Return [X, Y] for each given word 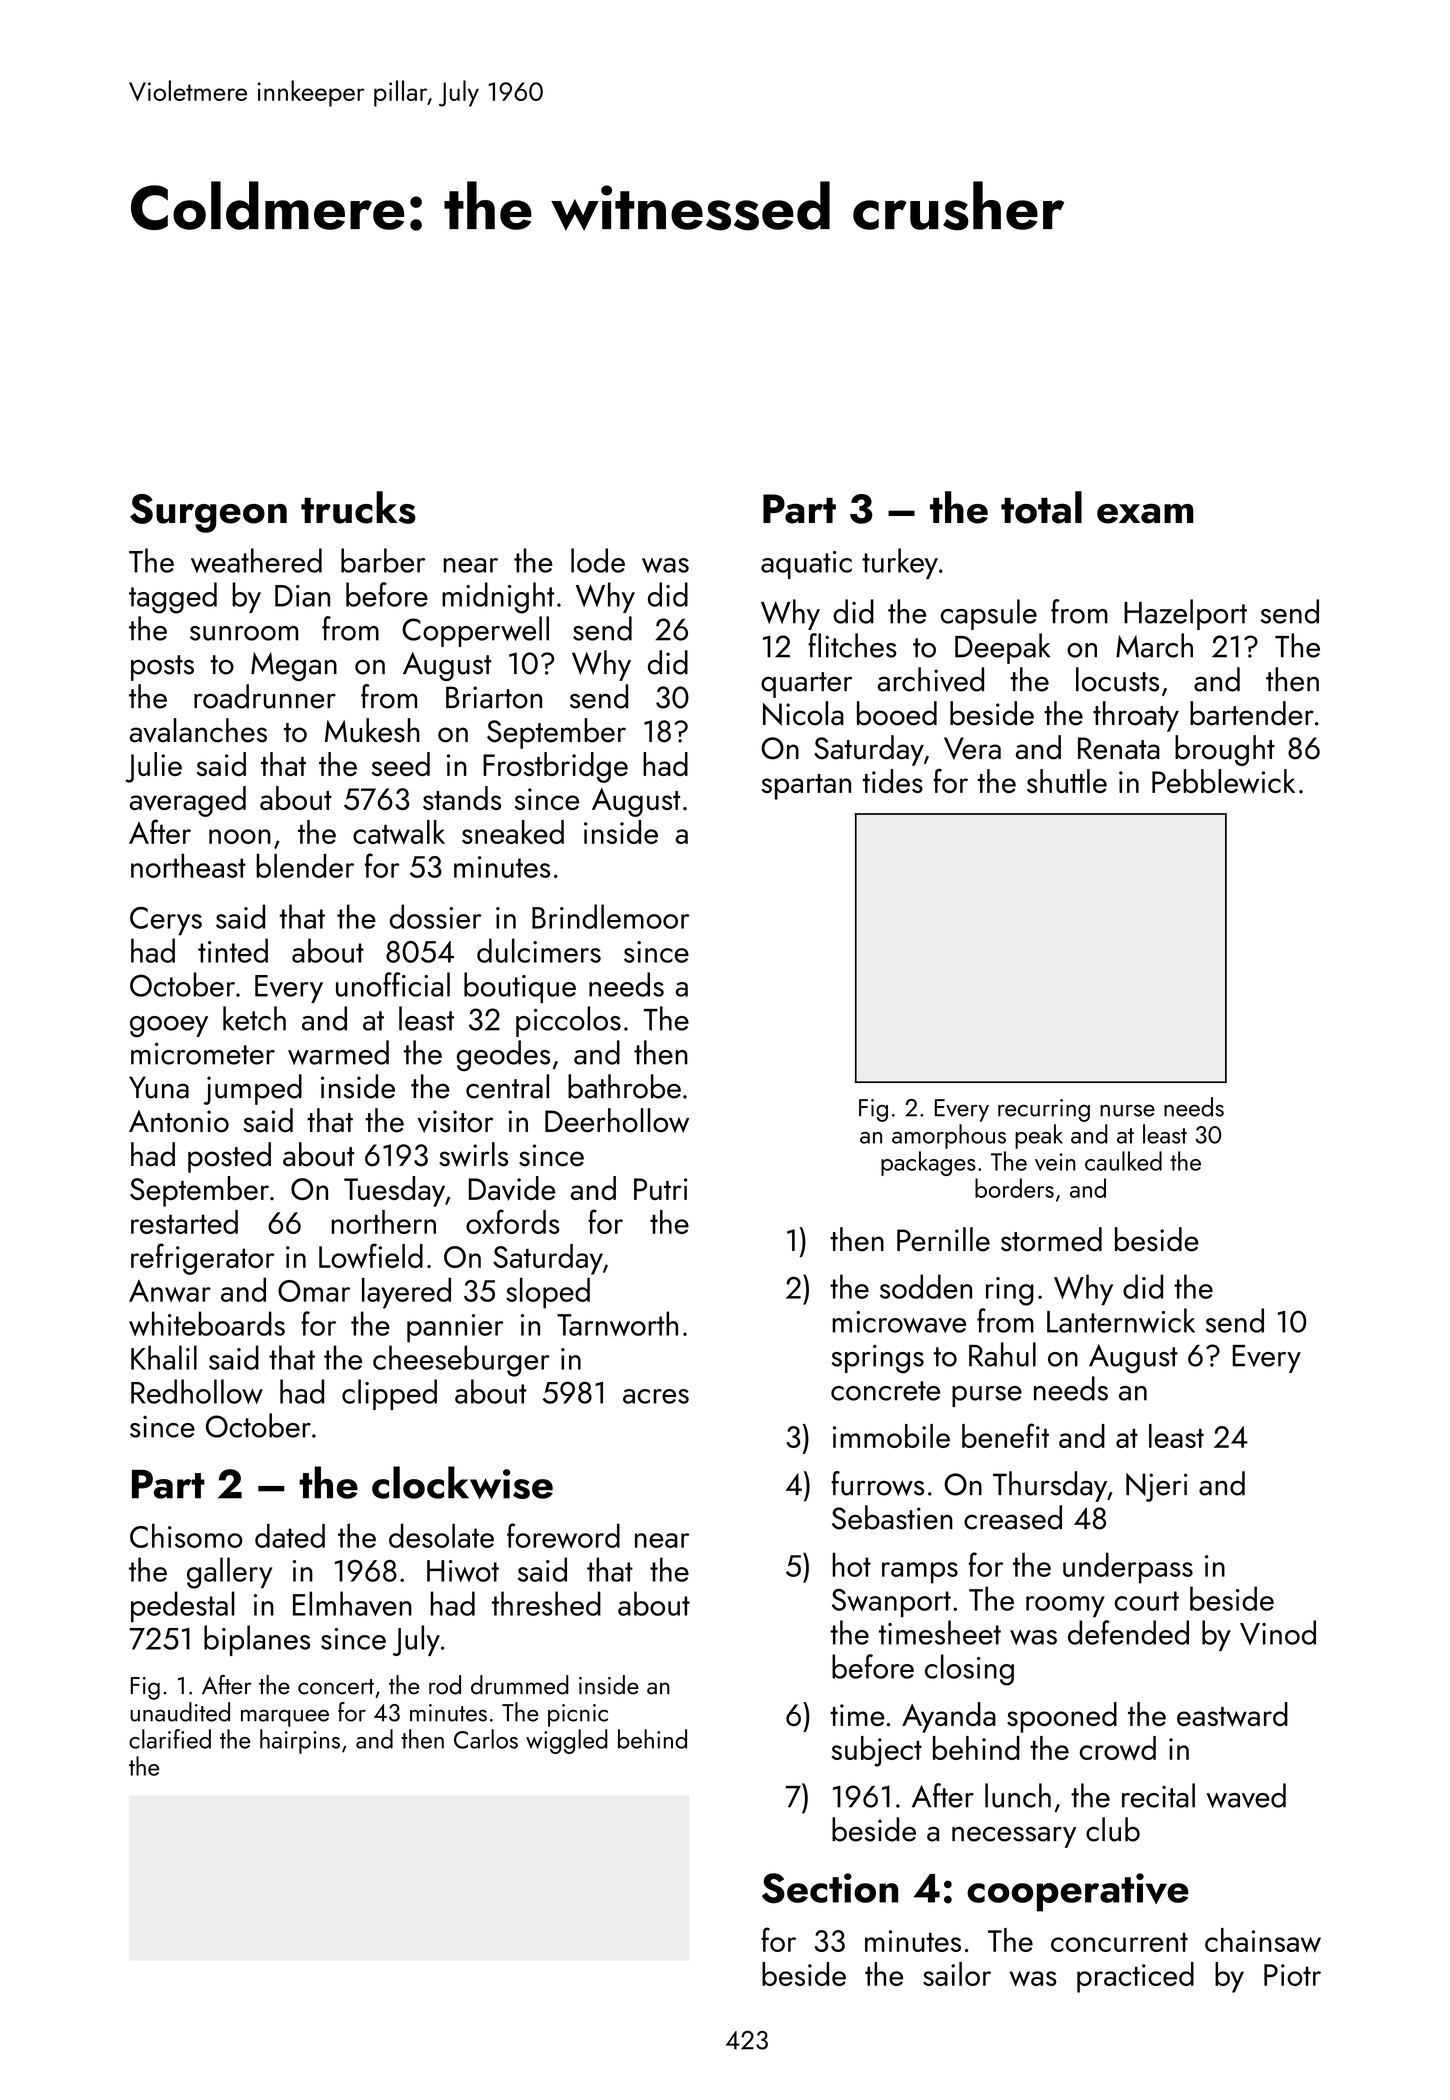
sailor [957, 1974]
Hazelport [1185, 614]
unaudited [180, 1712]
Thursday [1050, 1486]
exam [1145, 513]
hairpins [300, 1741]
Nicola [803, 713]
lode [598, 560]
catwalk [399, 832]
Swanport [891, 1603]
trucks [358, 507]
